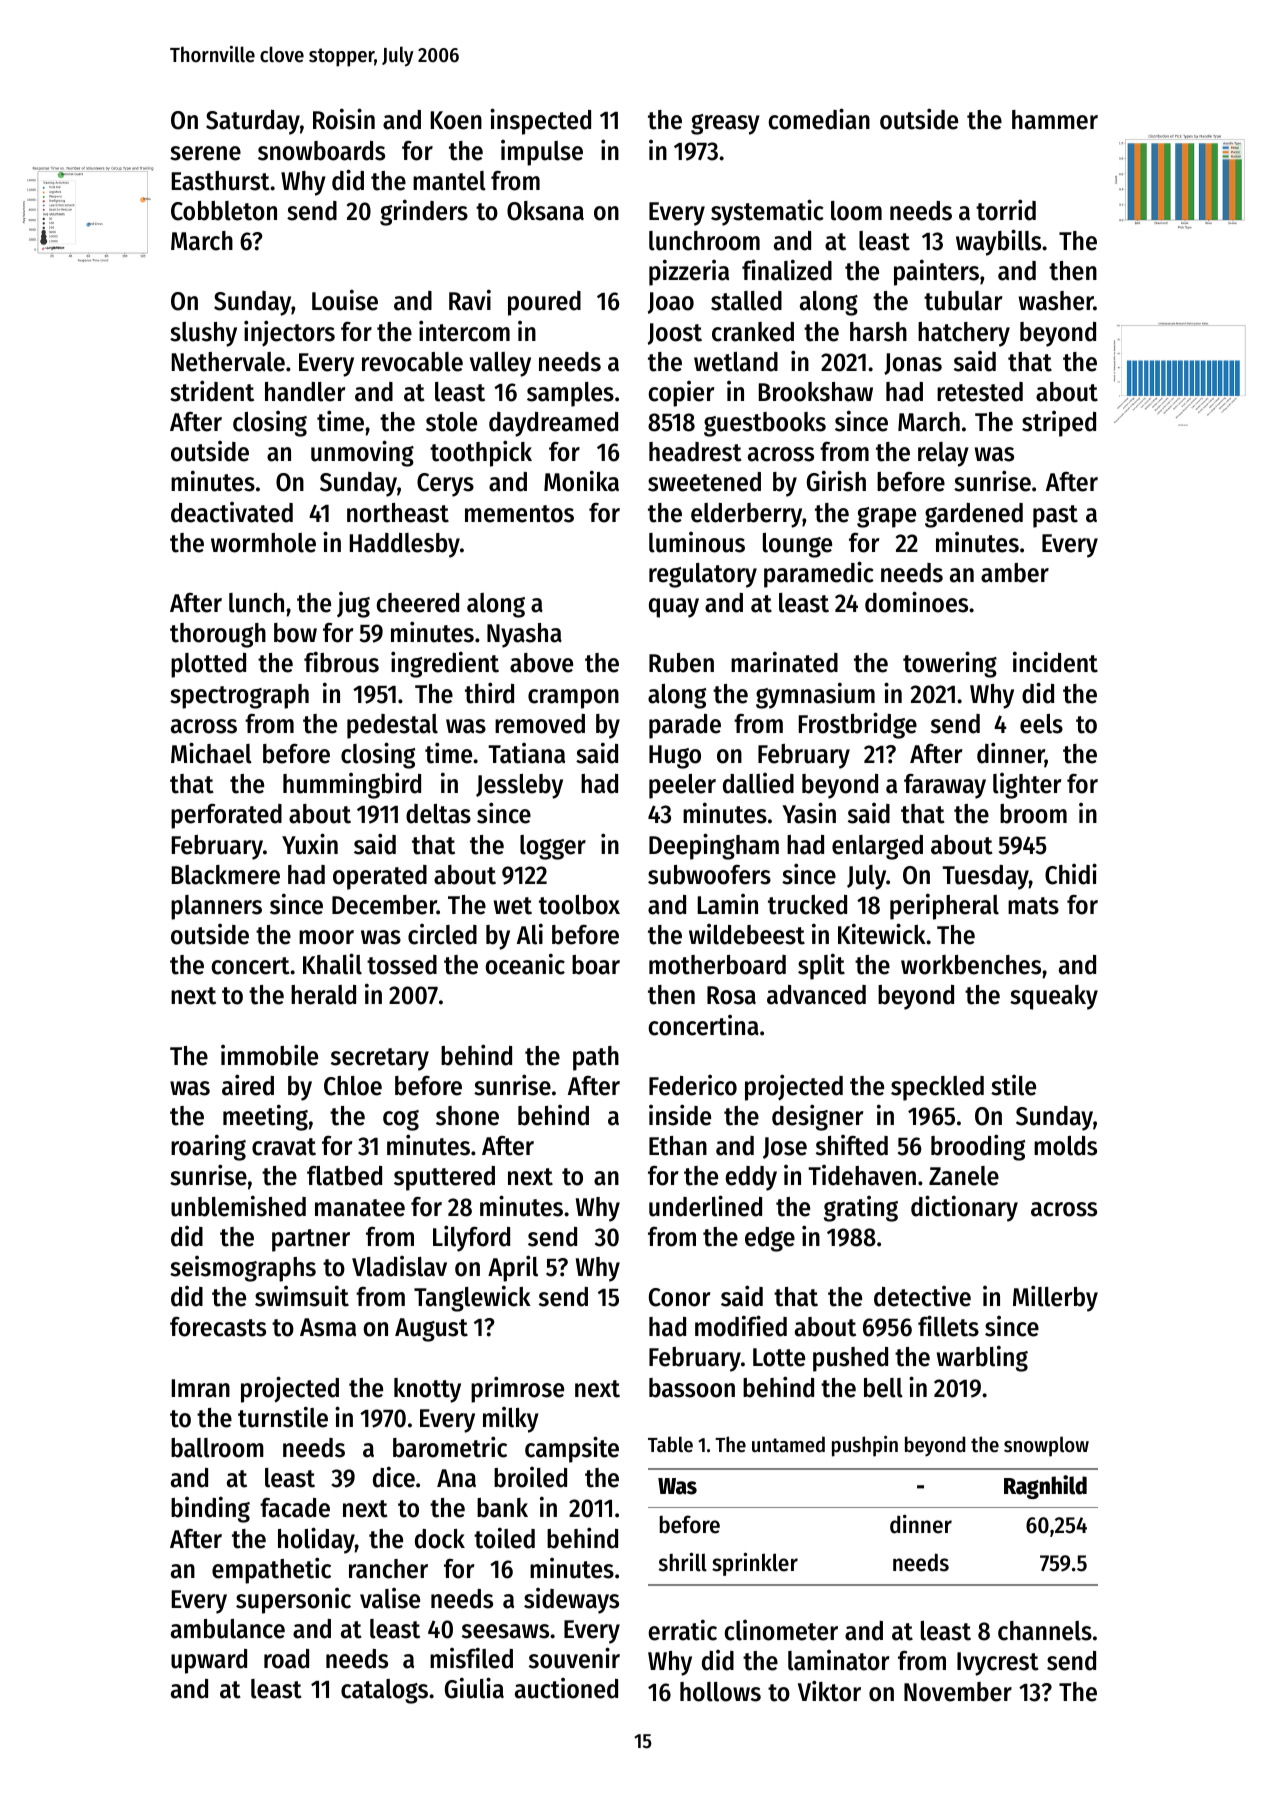  Describe the element at coordinates (224, 211) in the screenshot. I see `Cobbleton` at that location.
